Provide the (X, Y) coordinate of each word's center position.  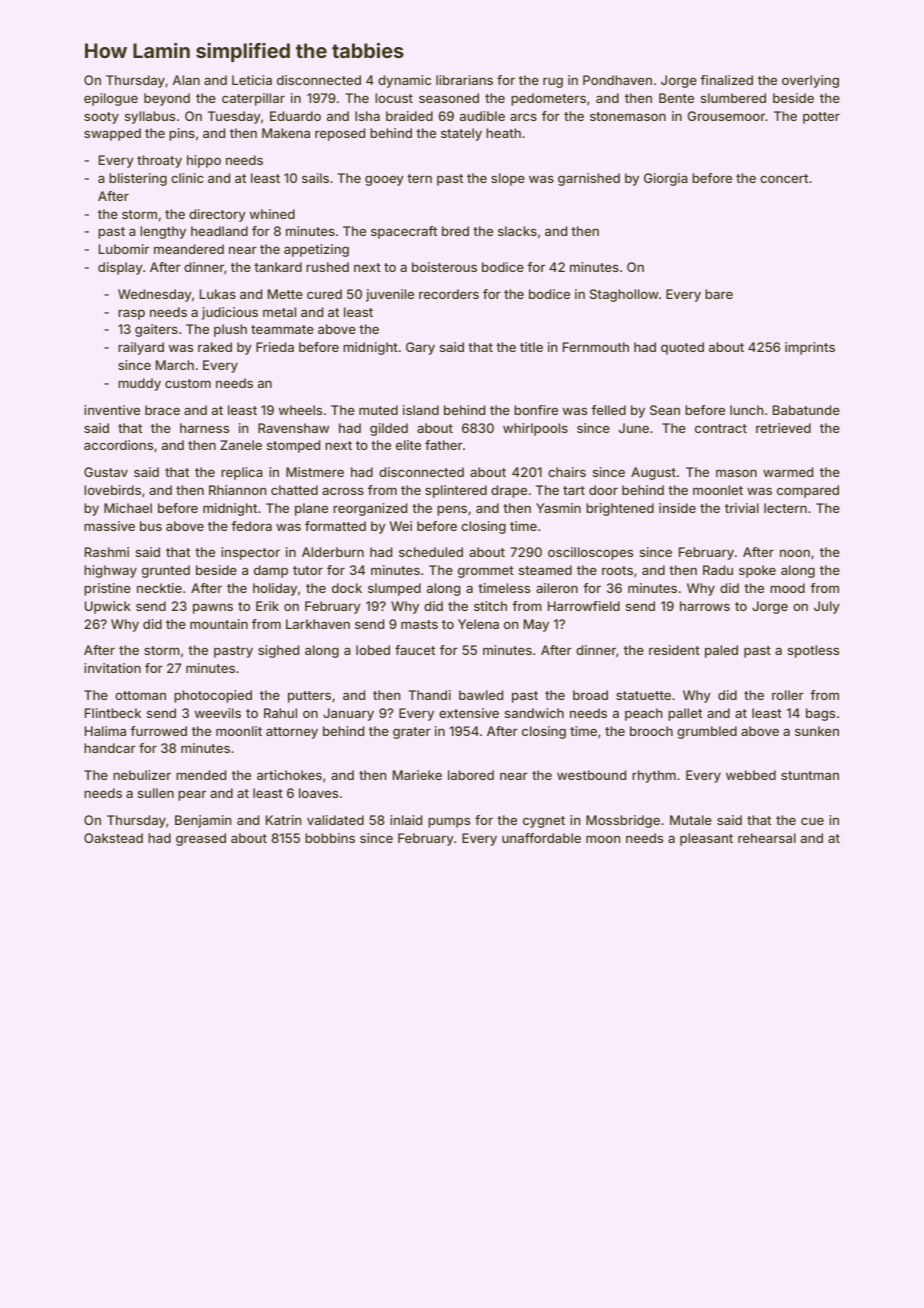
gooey (384, 180)
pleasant (706, 839)
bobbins (330, 838)
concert (784, 178)
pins (182, 134)
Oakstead (113, 838)
